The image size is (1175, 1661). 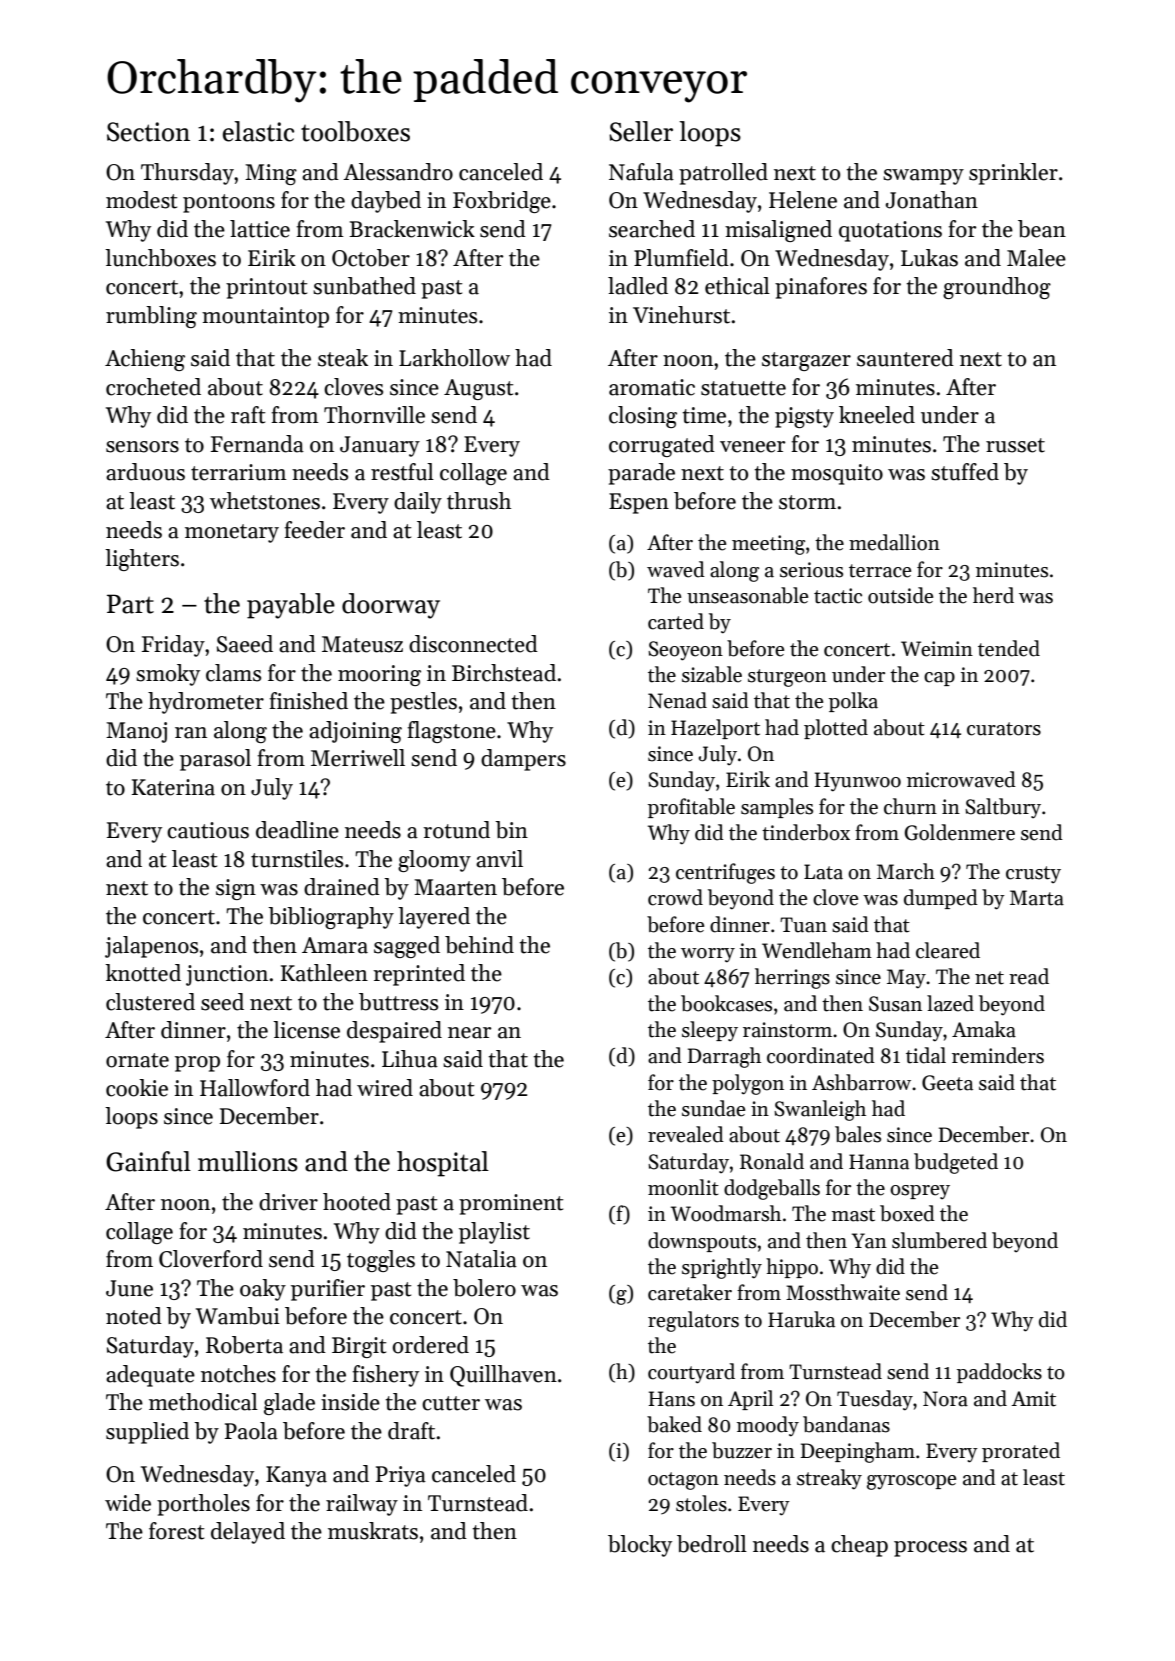 I want to click on swampy, so click(x=923, y=177).
